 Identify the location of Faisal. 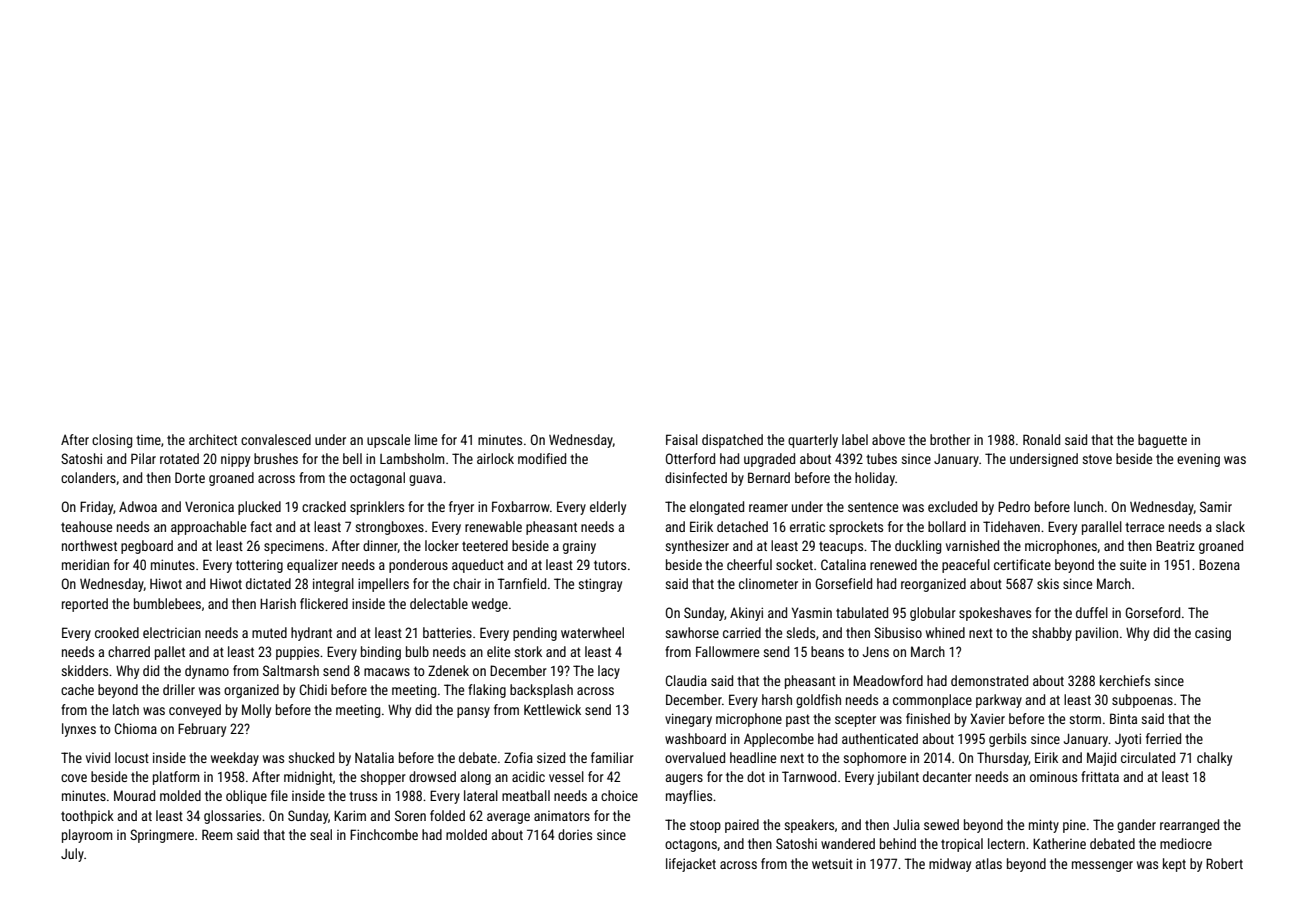
(682, 439).
